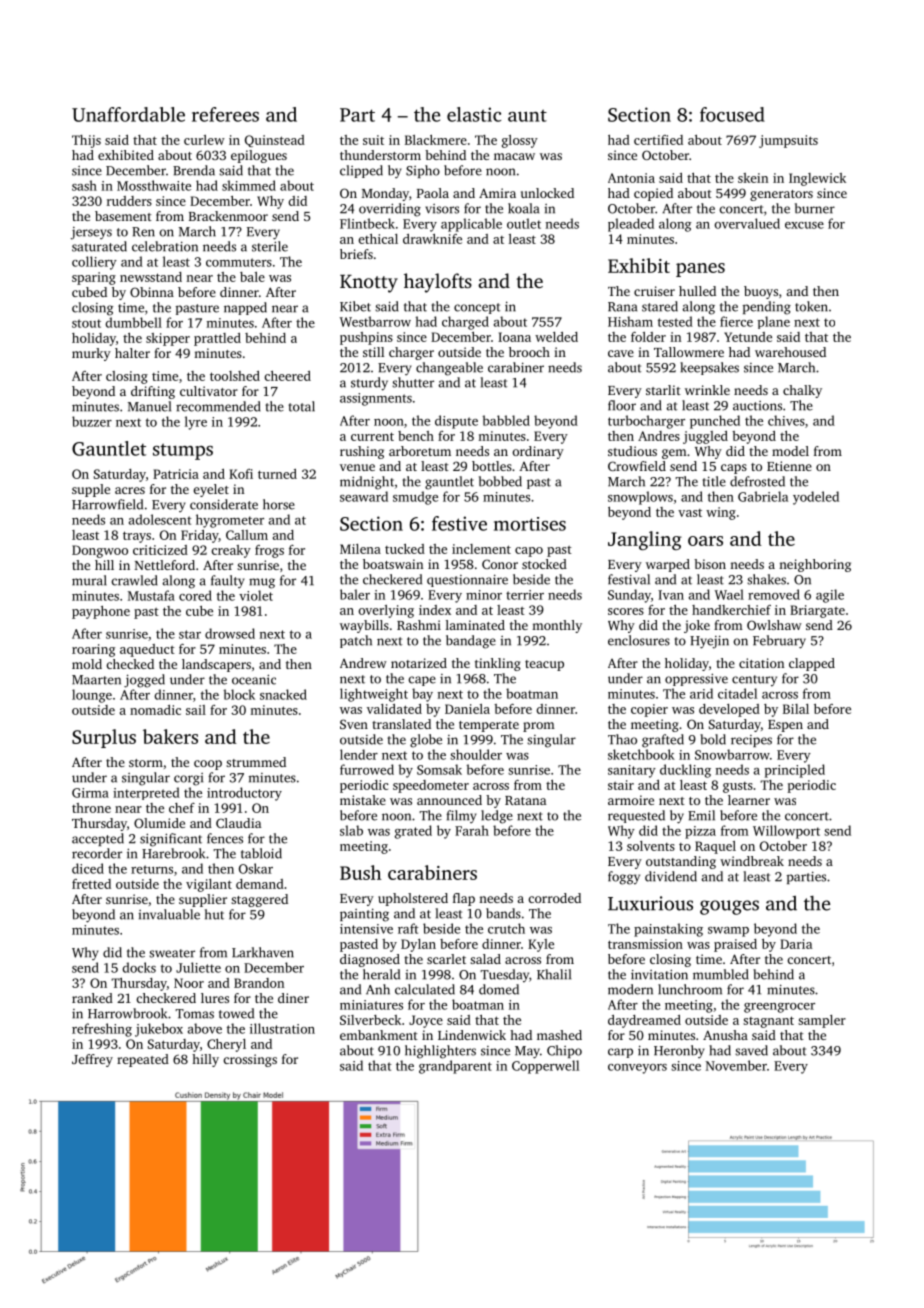  What do you see at coordinates (137, 537) in the page?
I see `trays` at bounding box center [137, 537].
